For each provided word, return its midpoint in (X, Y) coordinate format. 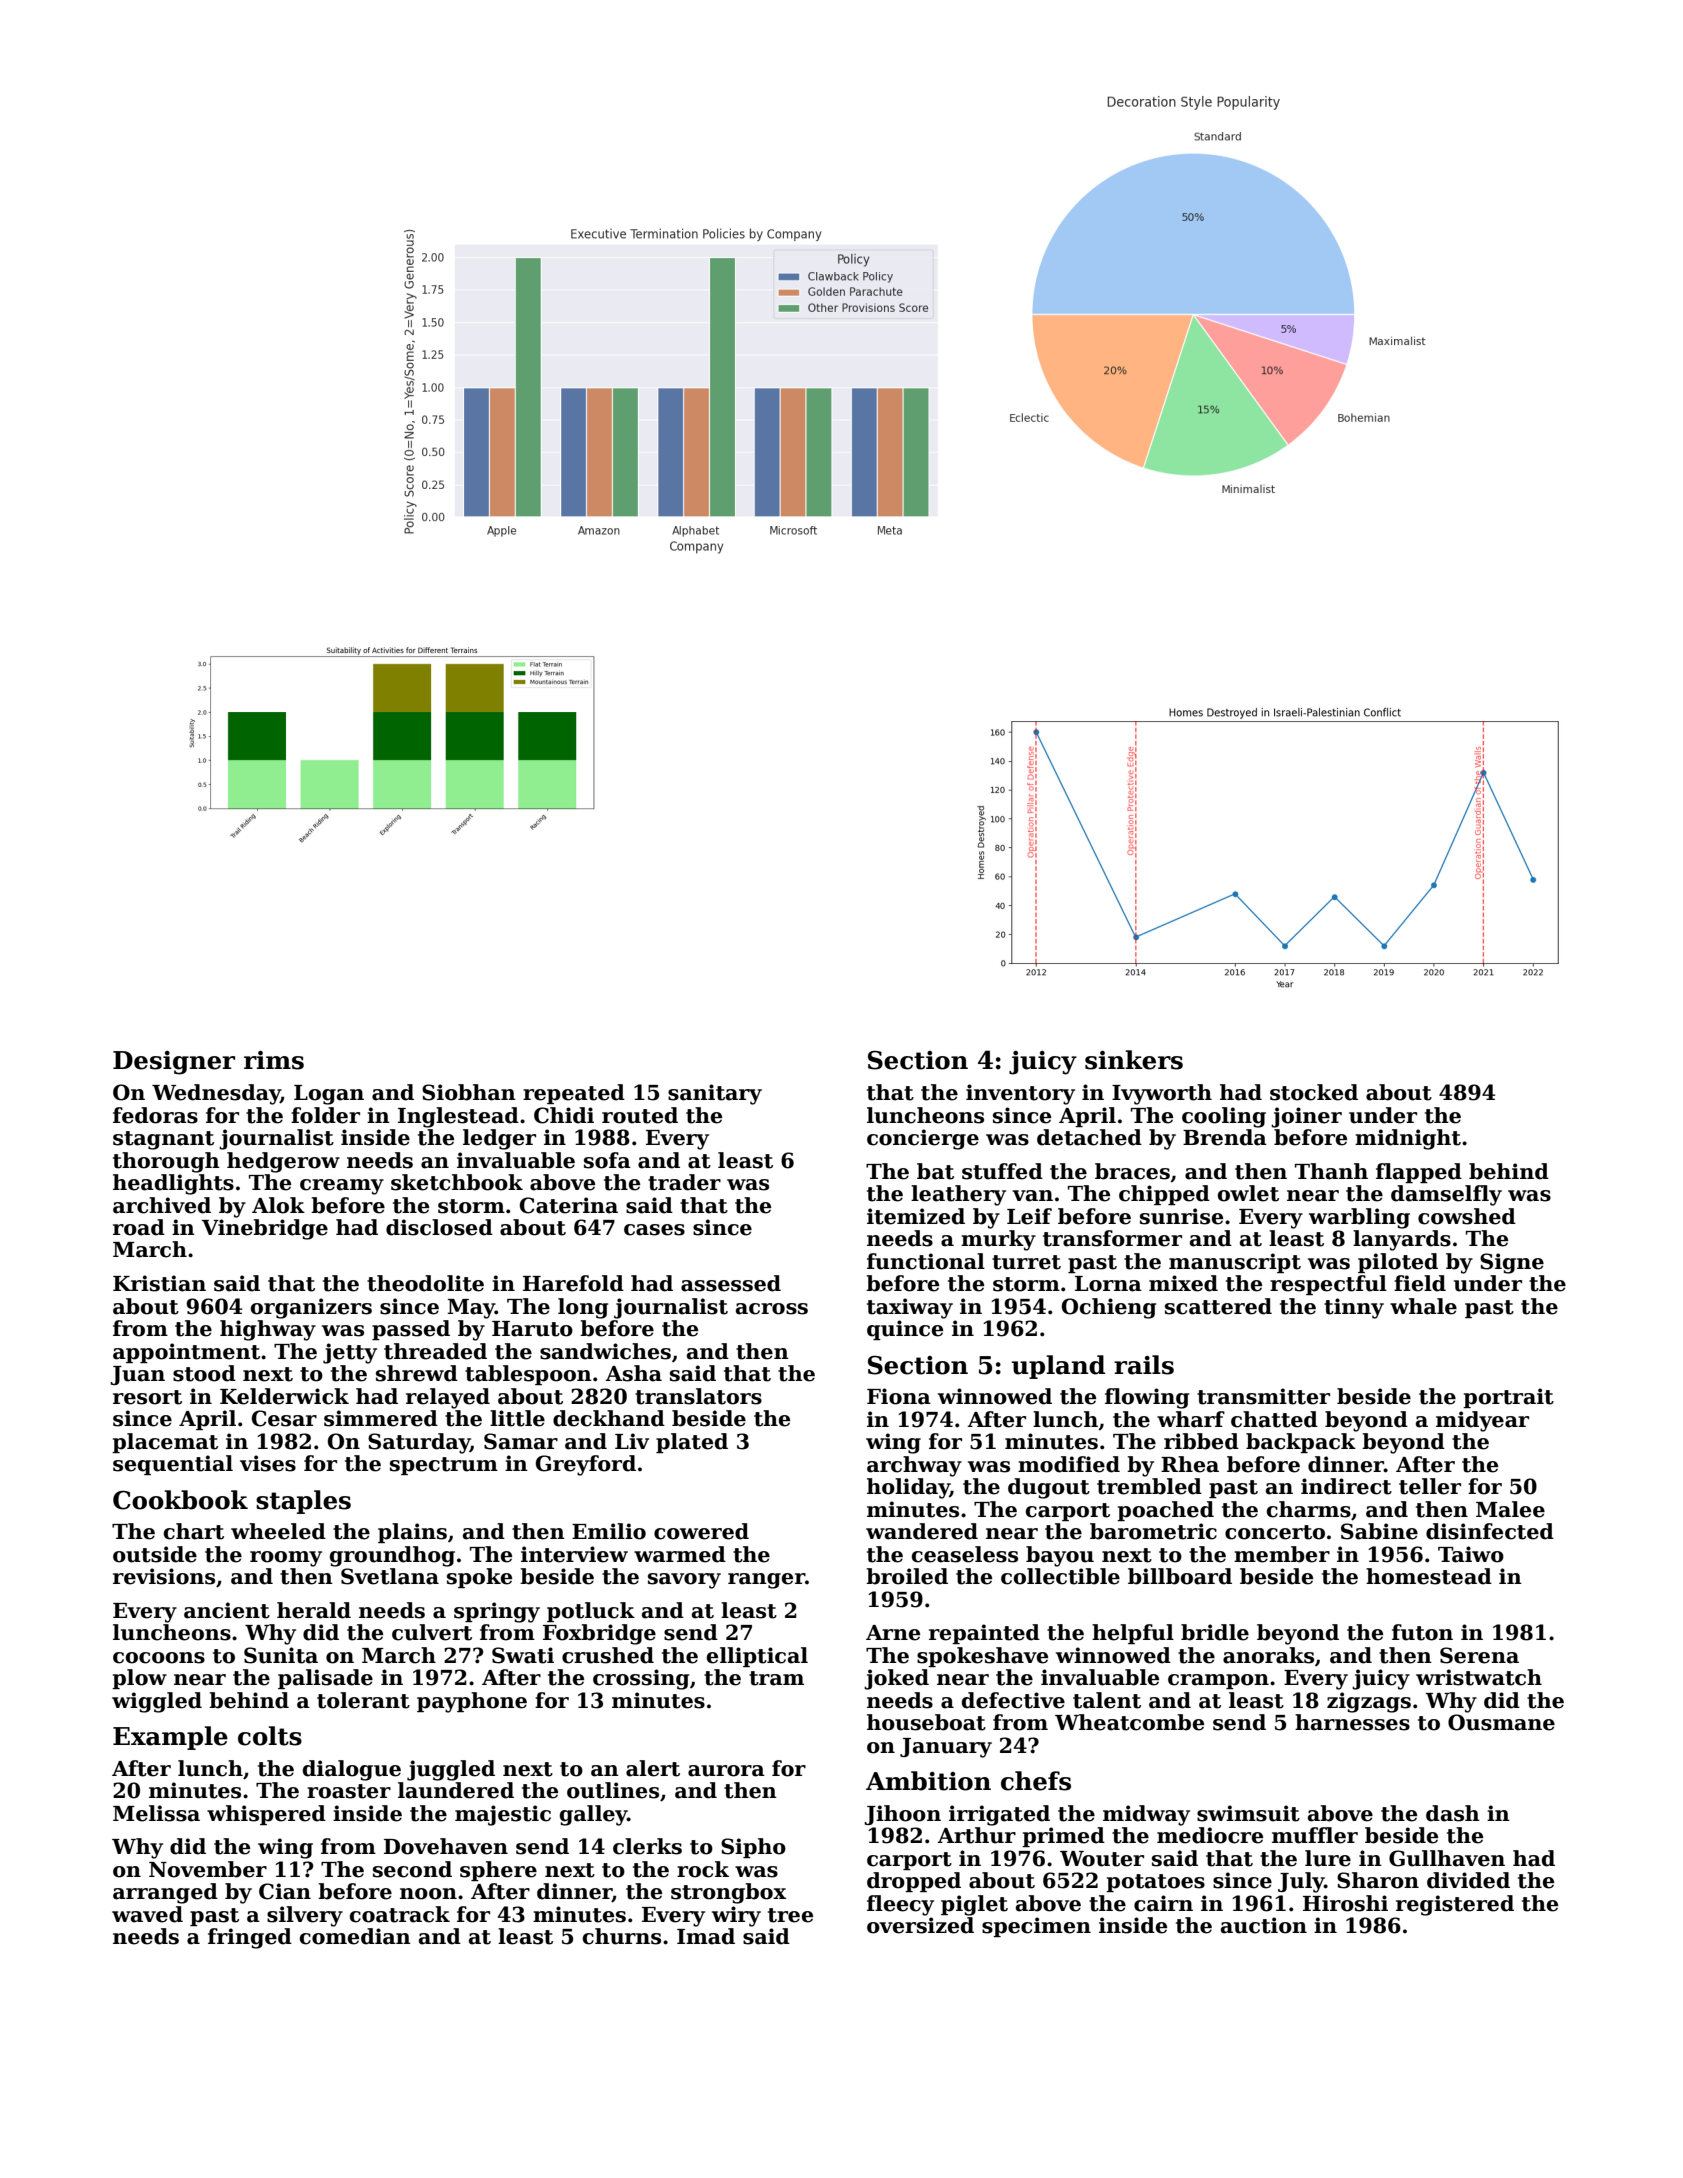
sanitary (715, 1094)
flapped (1419, 1173)
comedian (355, 1936)
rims (274, 1060)
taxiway (910, 1308)
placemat (165, 1443)
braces (1132, 1171)
